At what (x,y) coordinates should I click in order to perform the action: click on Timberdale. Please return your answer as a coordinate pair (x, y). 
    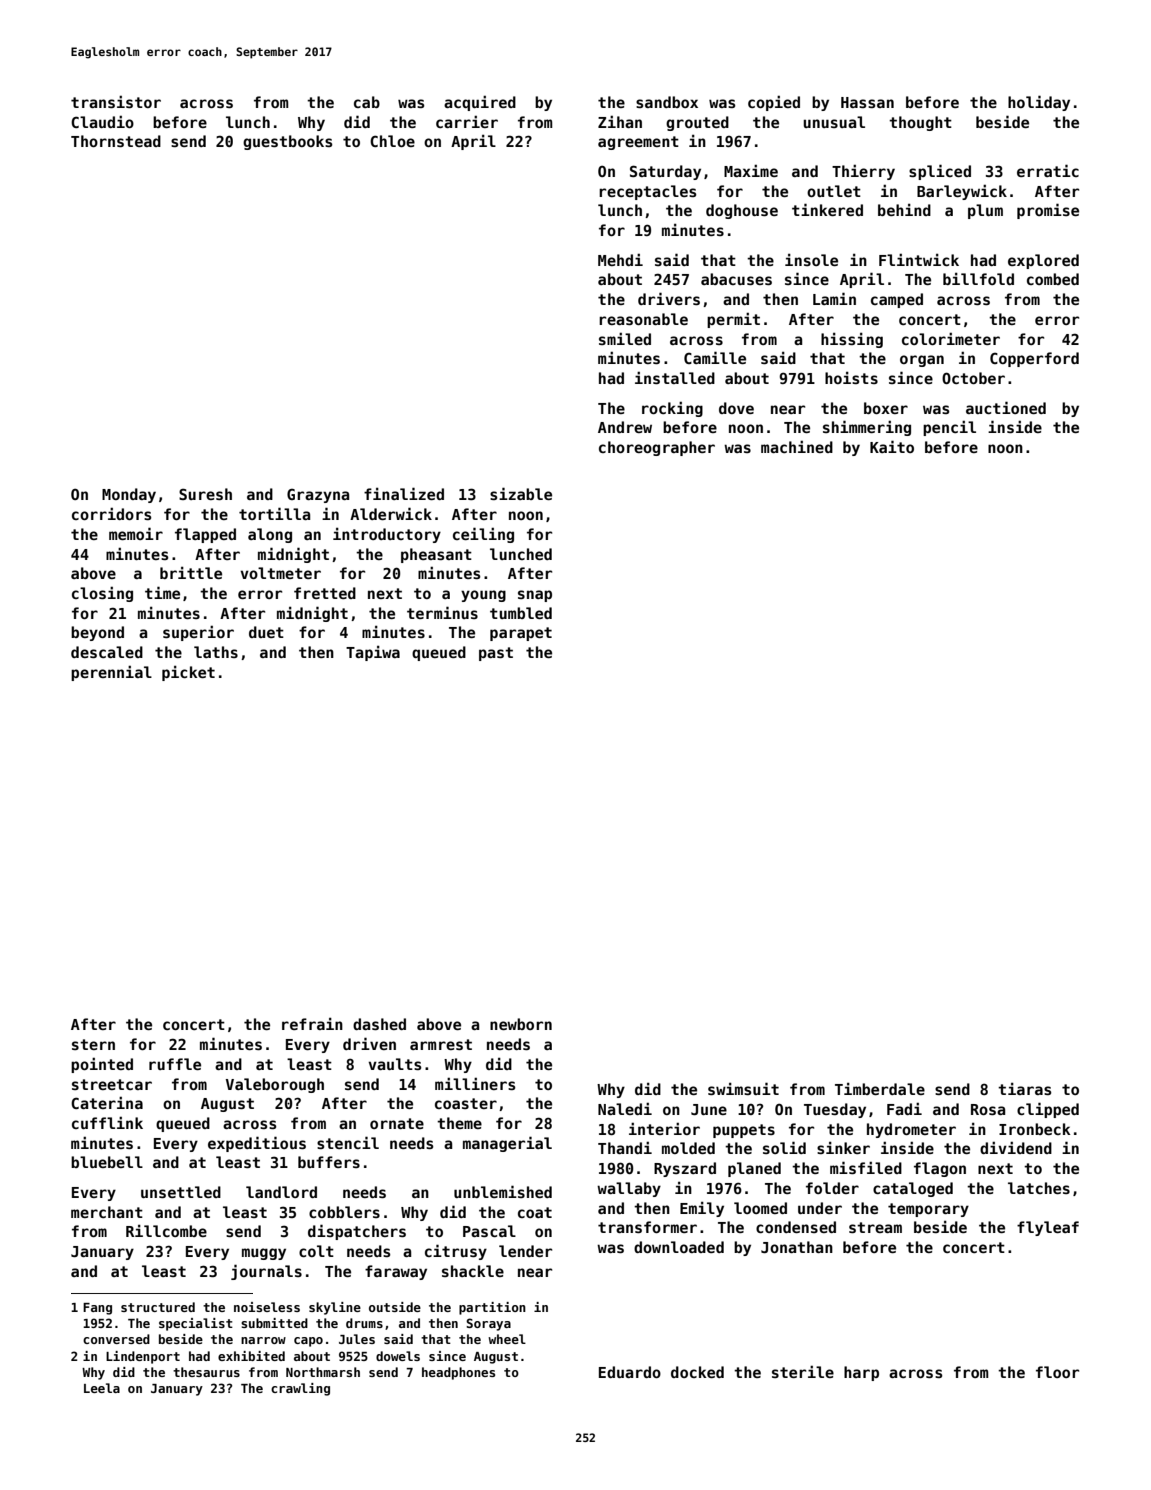
    Looking at the image, I should click on (880, 1088).
